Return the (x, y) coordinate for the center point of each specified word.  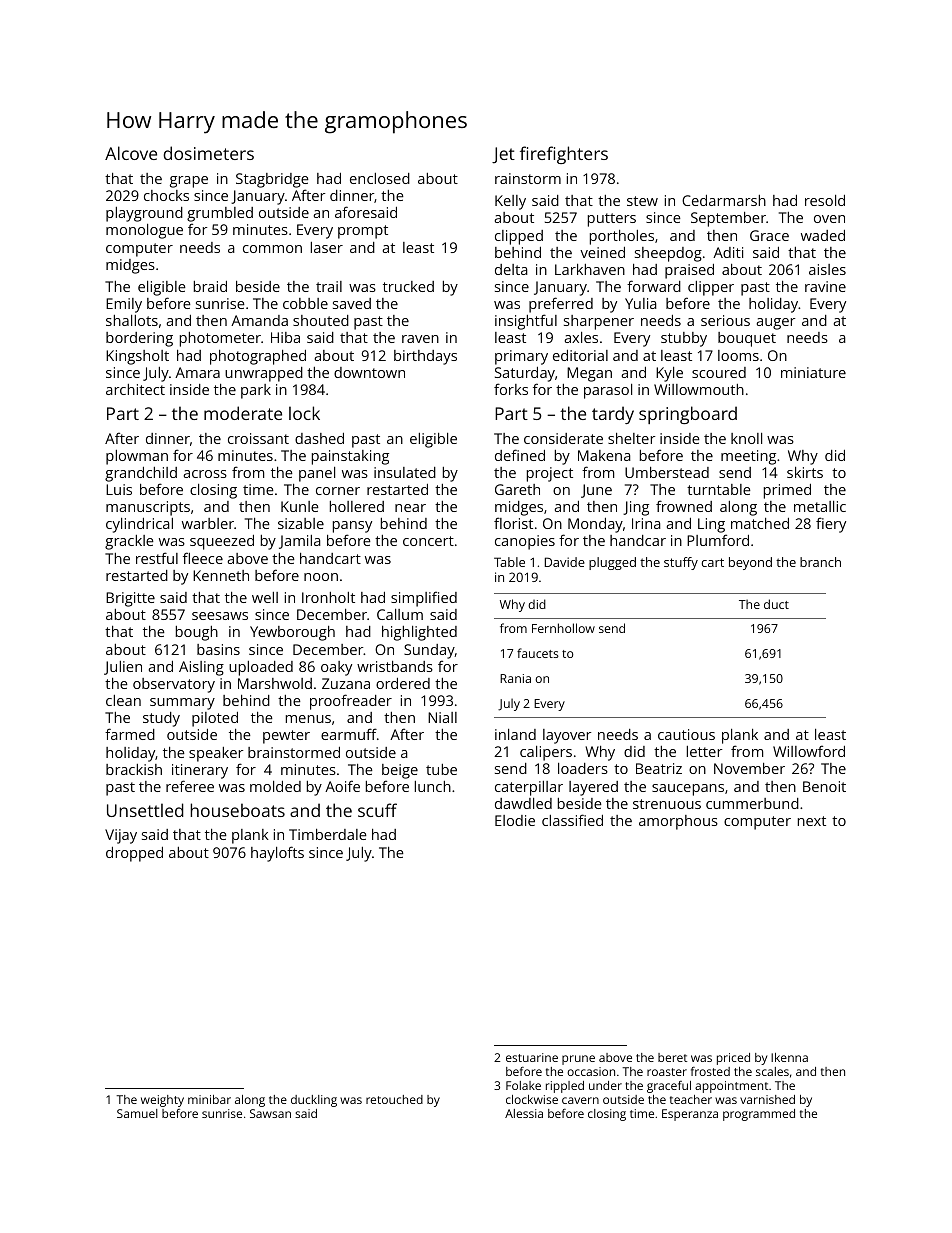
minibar (209, 1099)
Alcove (131, 153)
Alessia (524, 1113)
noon (321, 577)
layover (567, 736)
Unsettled (145, 810)
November (749, 768)
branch (820, 562)
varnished (767, 1099)
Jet (503, 155)
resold (825, 200)
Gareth (517, 489)
